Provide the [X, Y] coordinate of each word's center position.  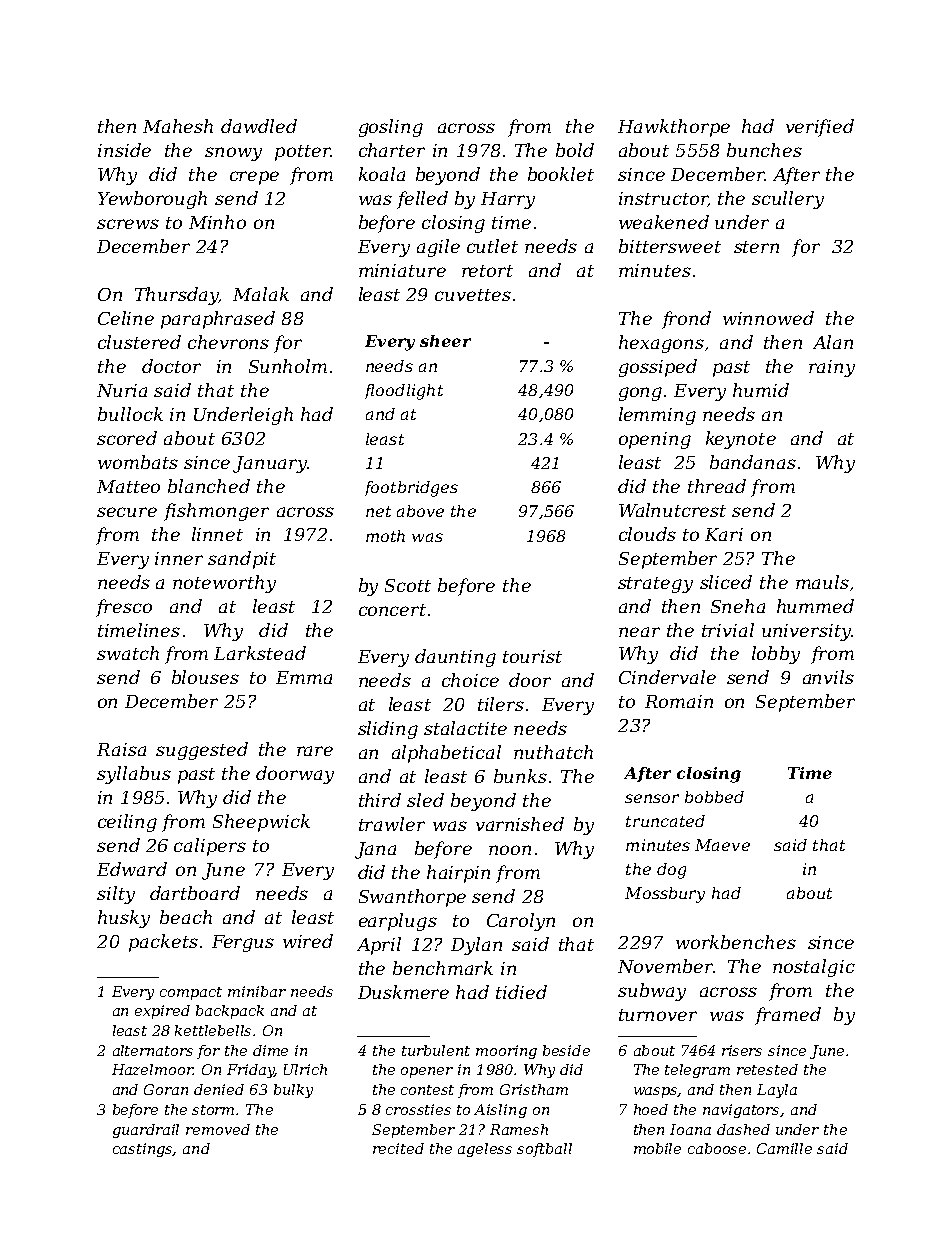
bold [575, 150]
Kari [724, 534]
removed [218, 1129]
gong [640, 394]
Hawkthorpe [674, 128]
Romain [679, 701]
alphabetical [446, 754]
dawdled [259, 126]
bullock [130, 414]
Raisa [121, 749]
